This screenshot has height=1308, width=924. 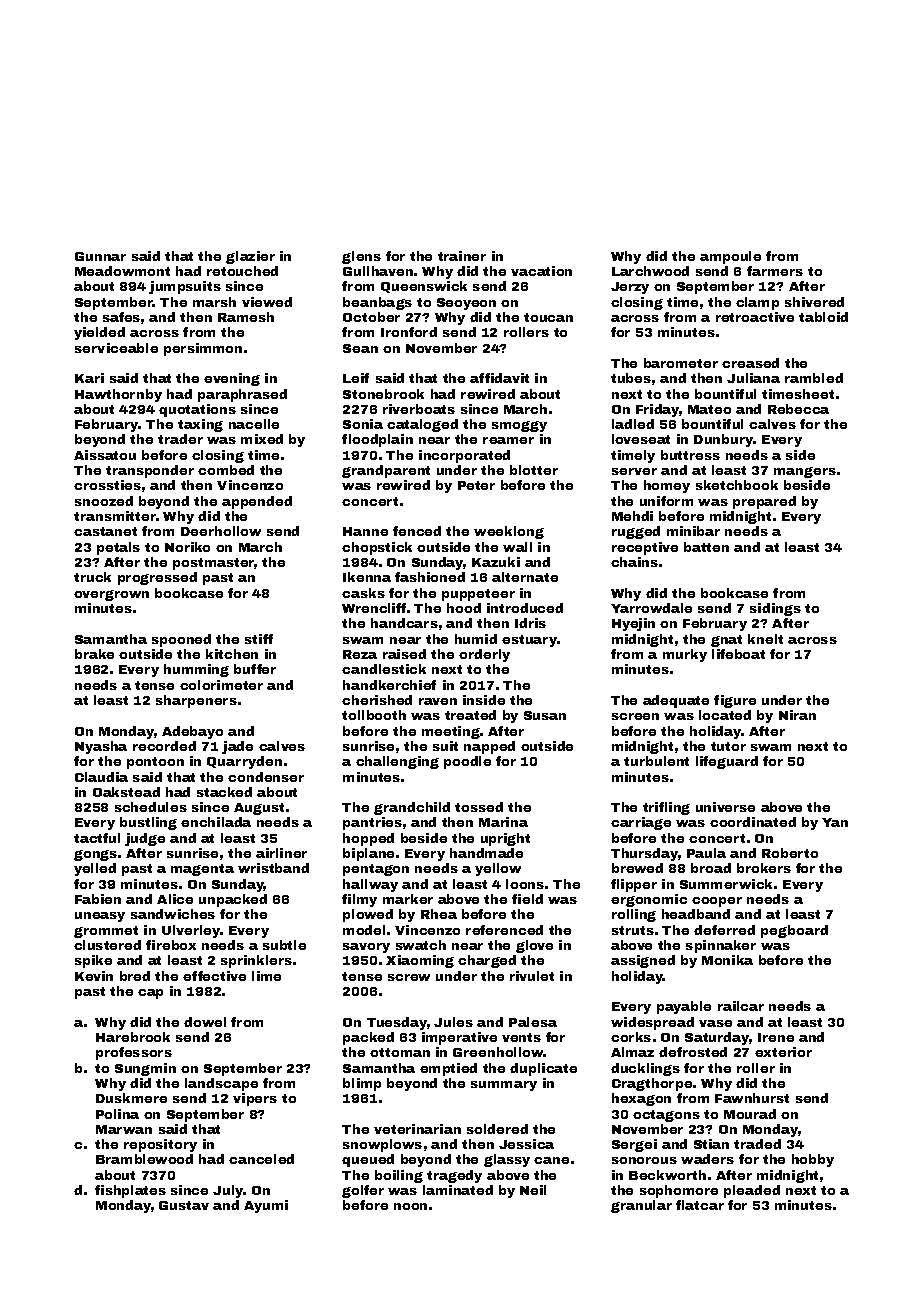 I want to click on batten, so click(x=706, y=547).
